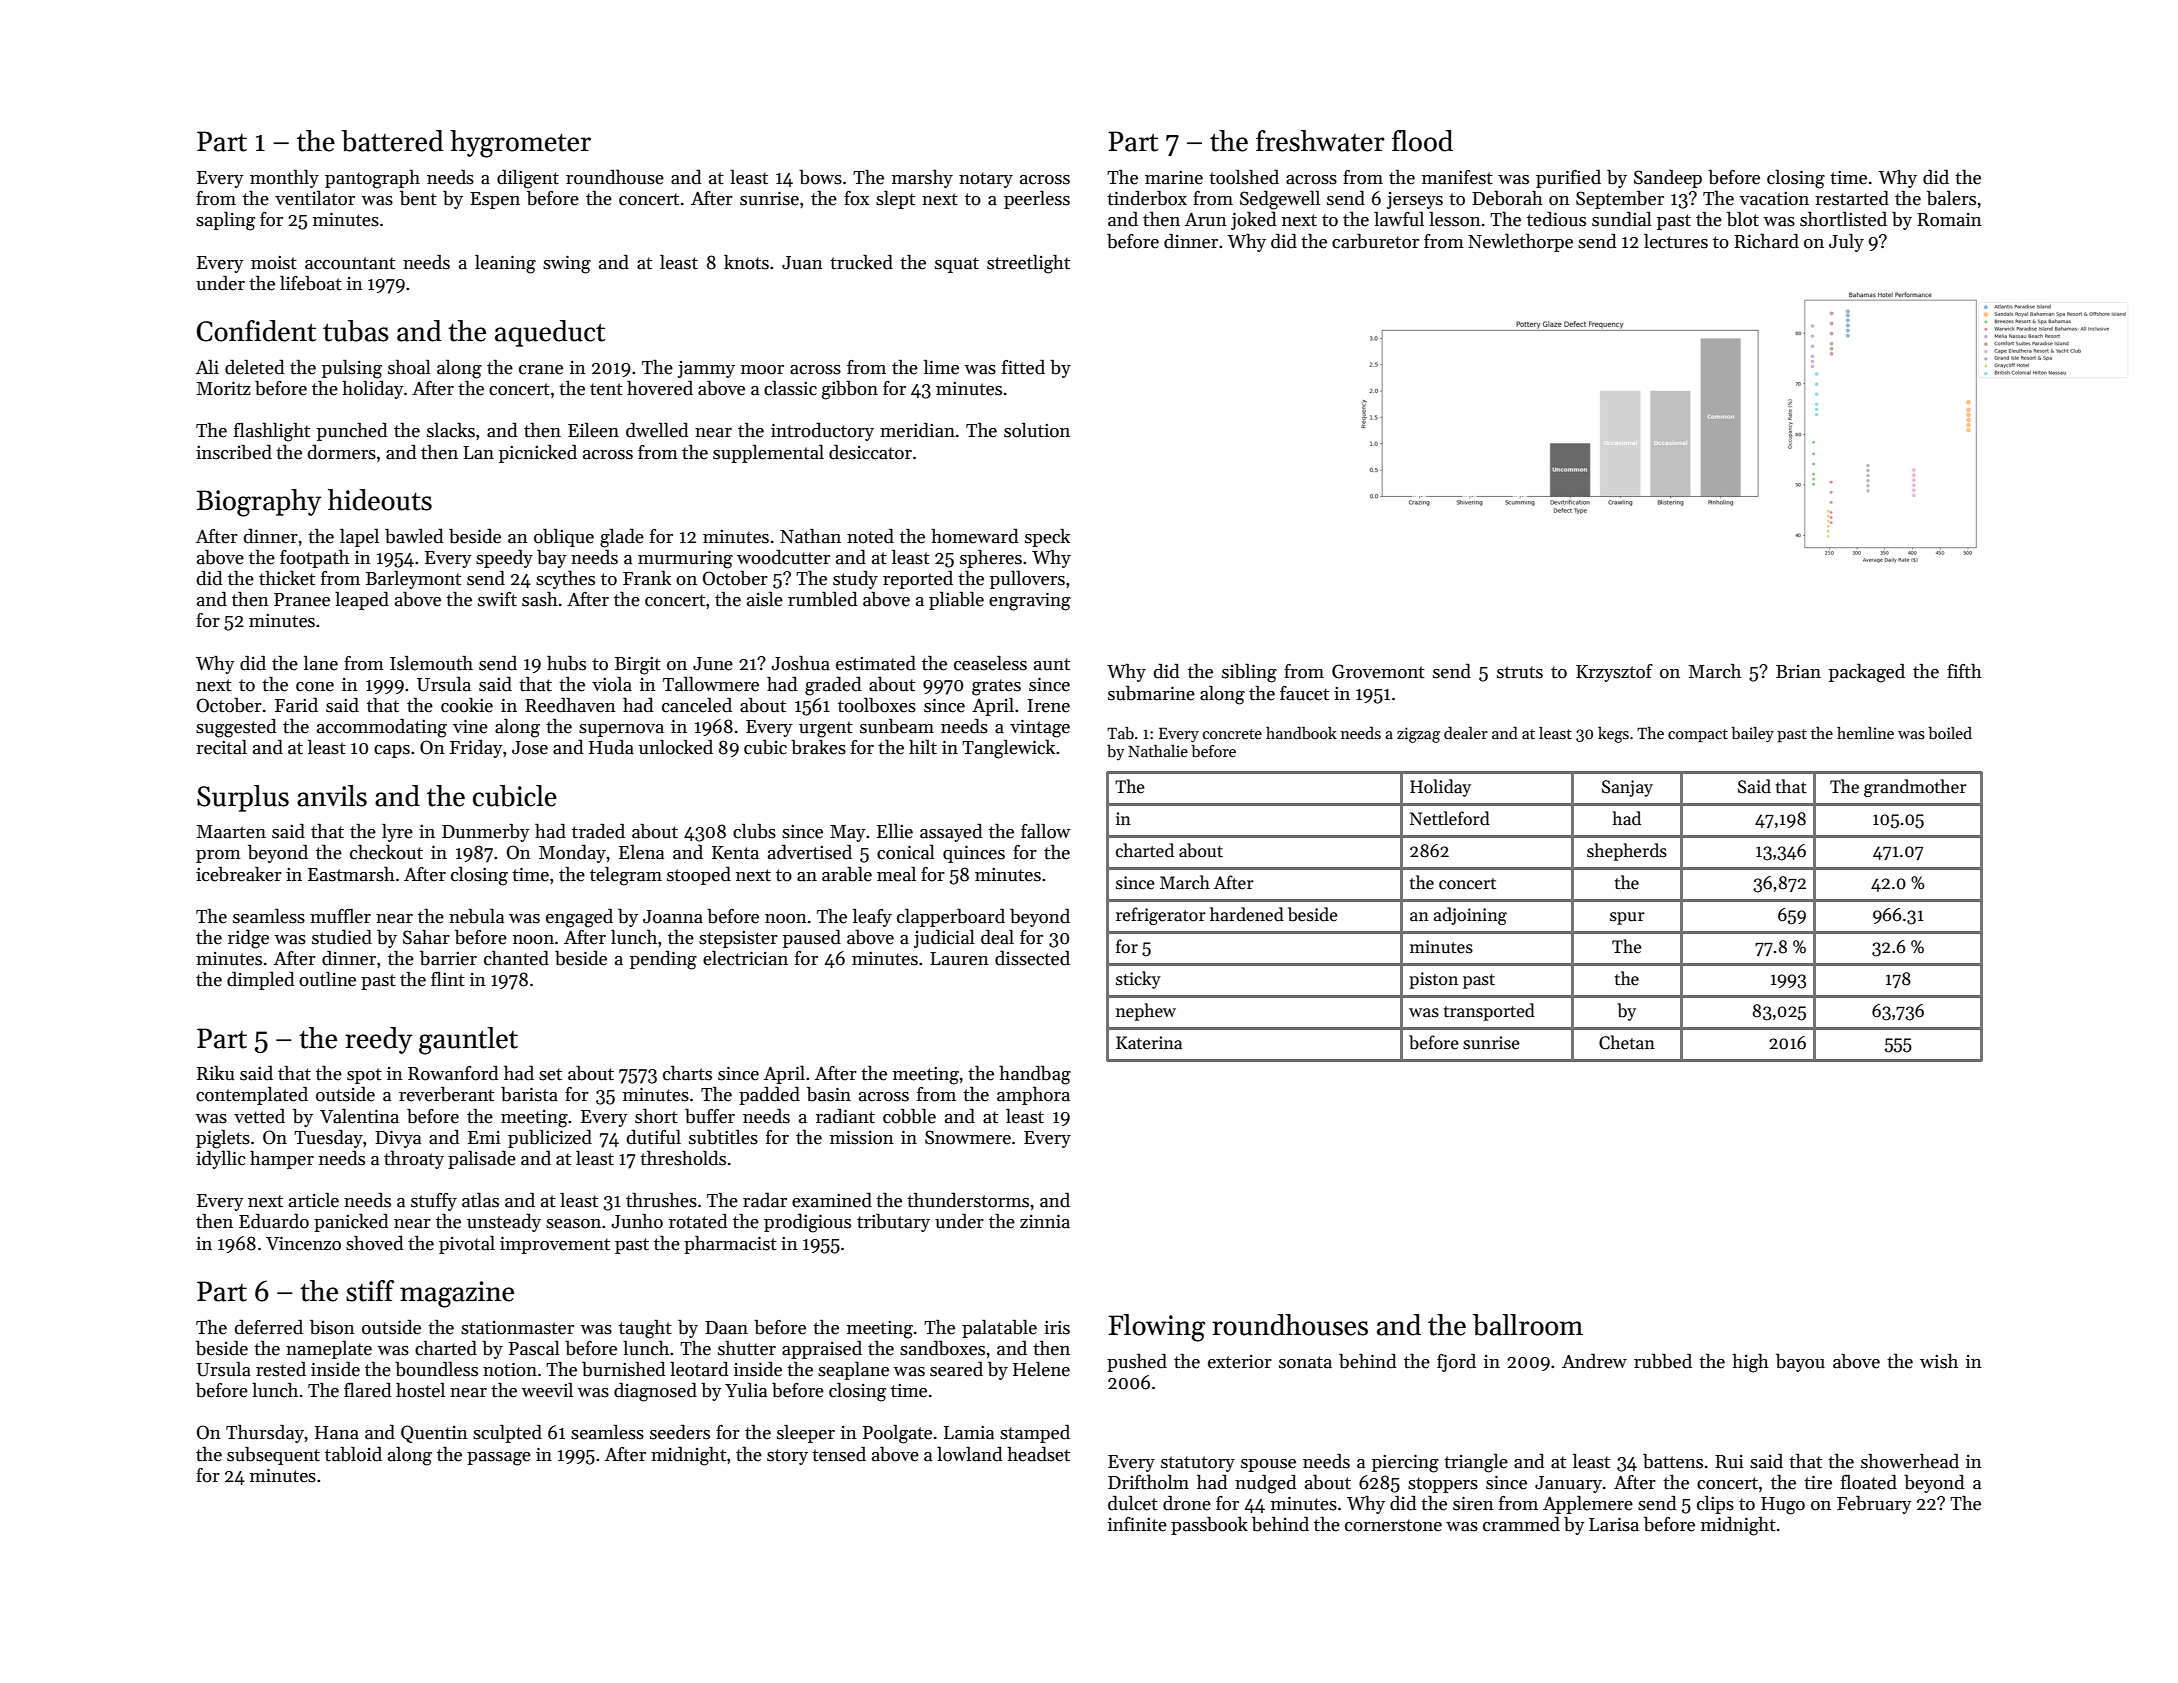 This page has width=2178, height=1683. I want to click on picnicked, so click(538, 453).
